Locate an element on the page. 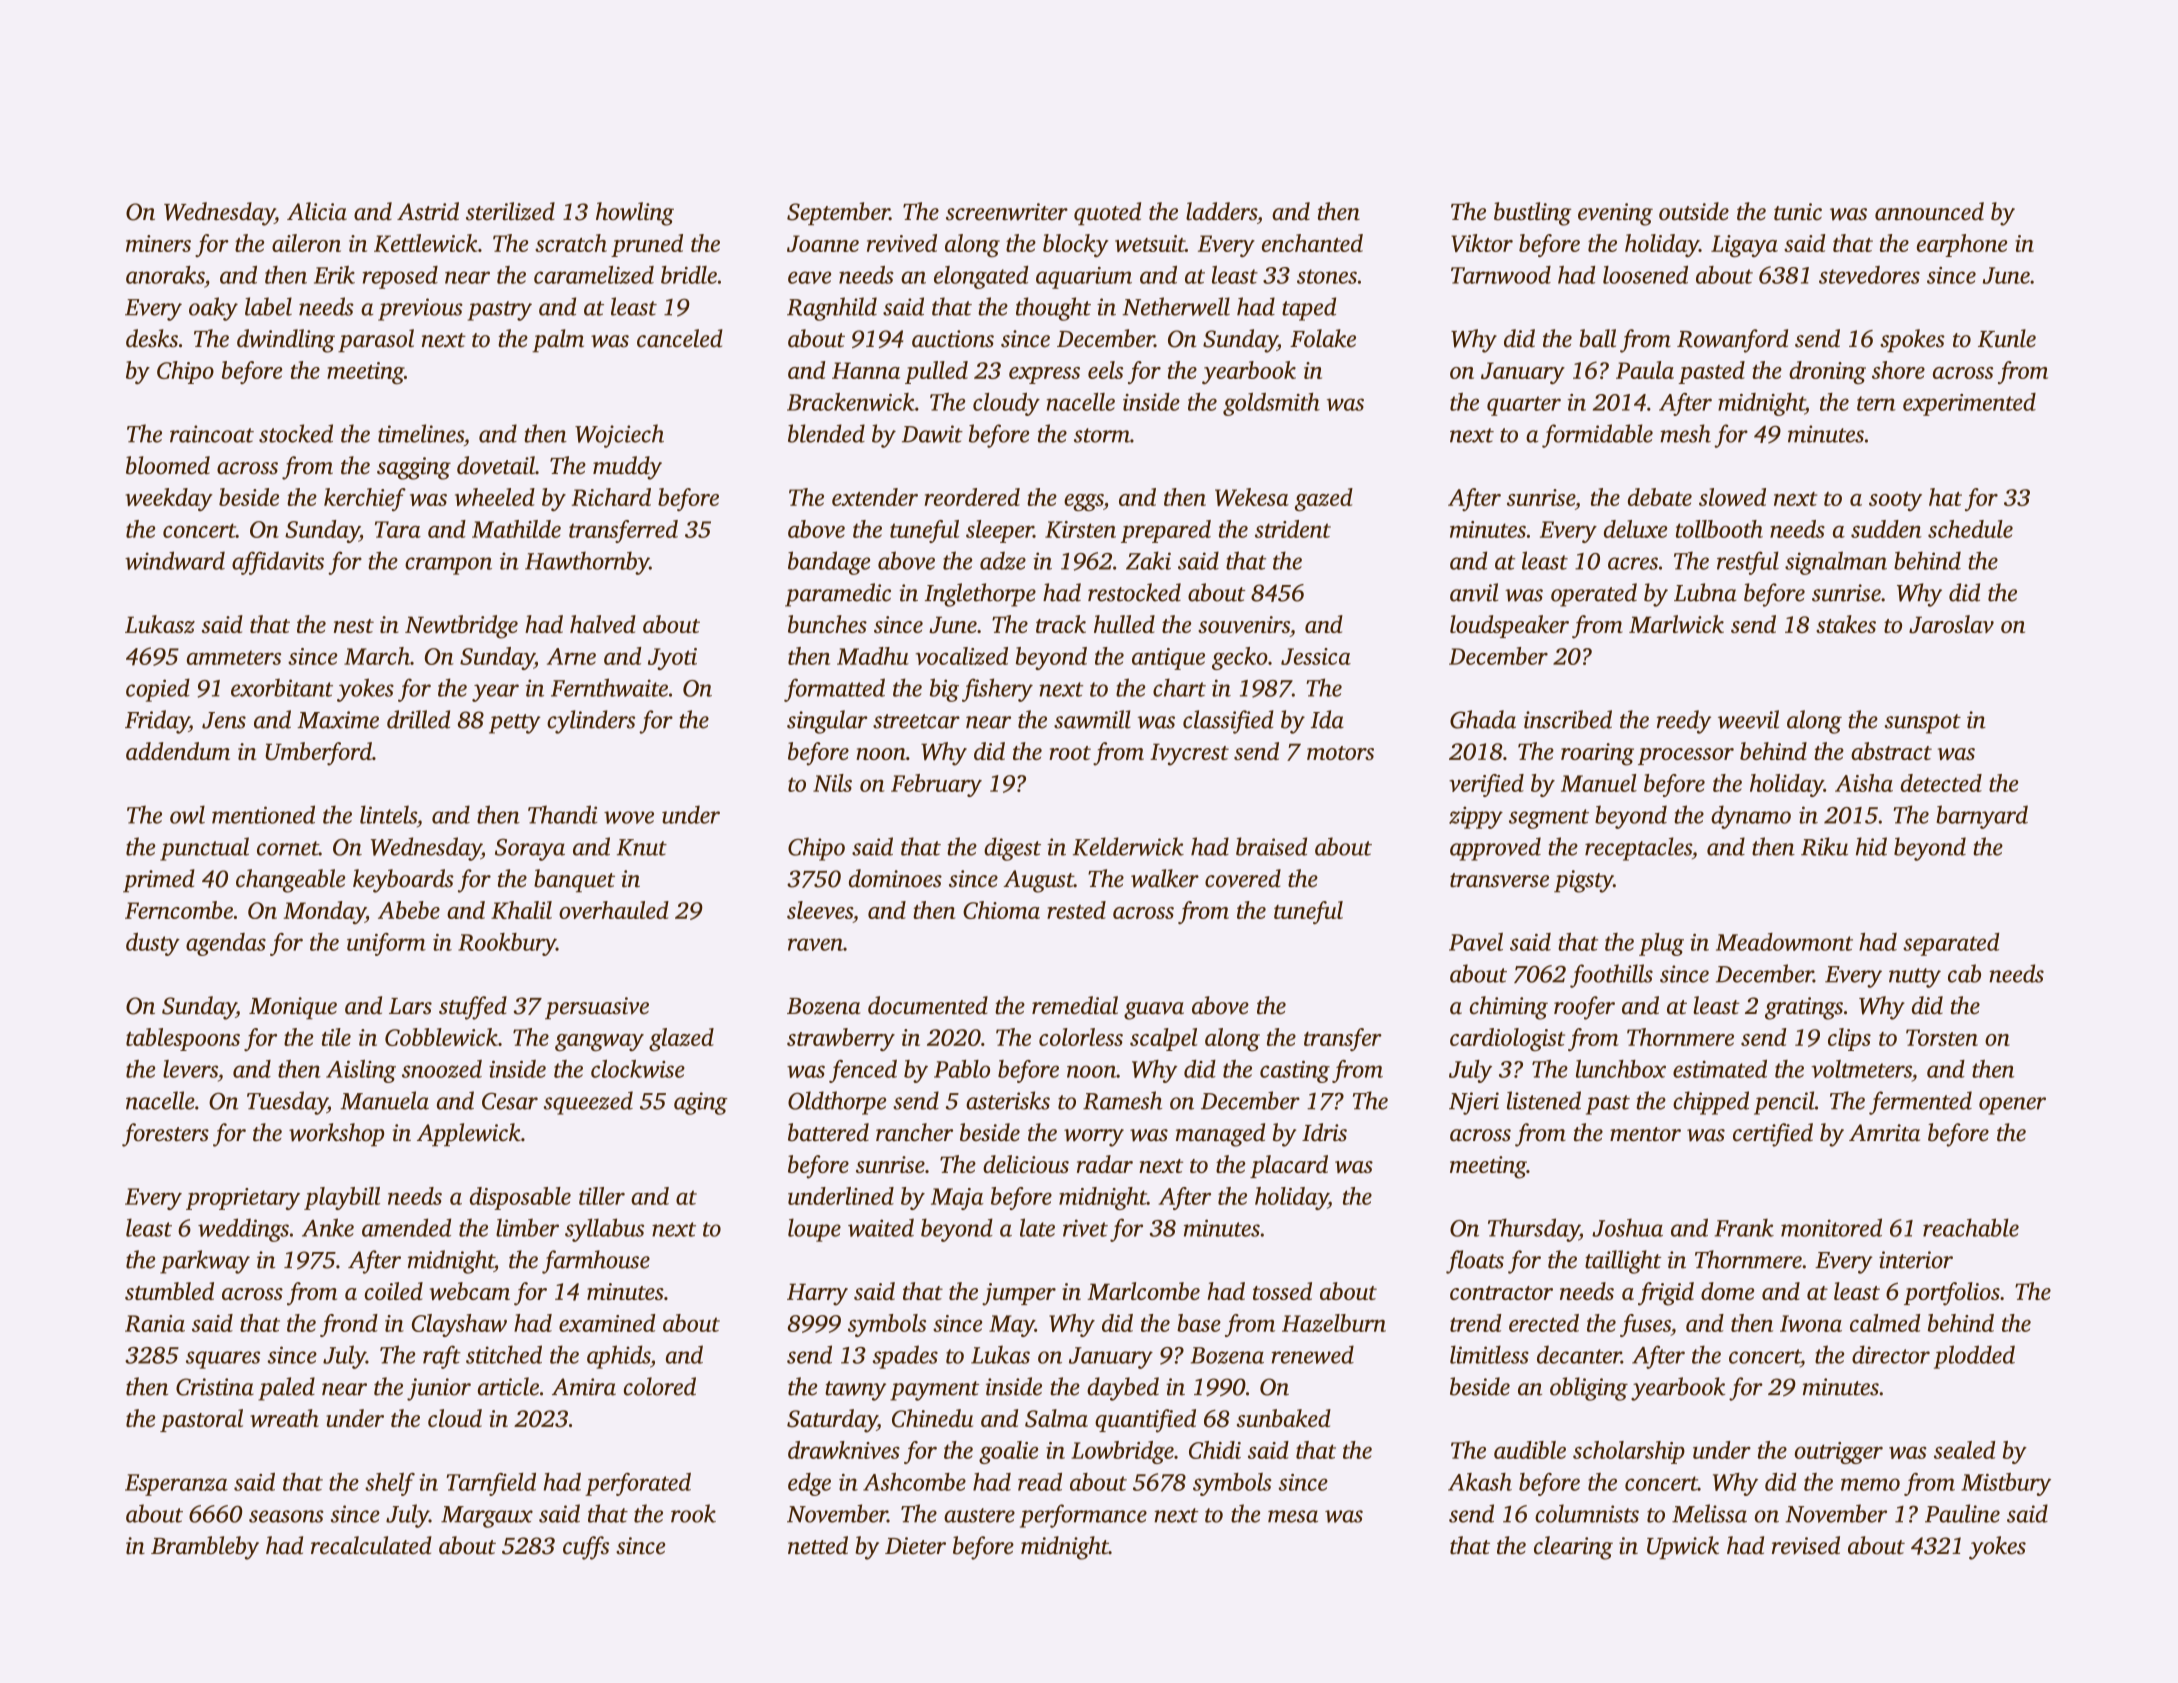 The width and height of the image is (2178, 1683). outside is located at coordinates (1694, 211).
